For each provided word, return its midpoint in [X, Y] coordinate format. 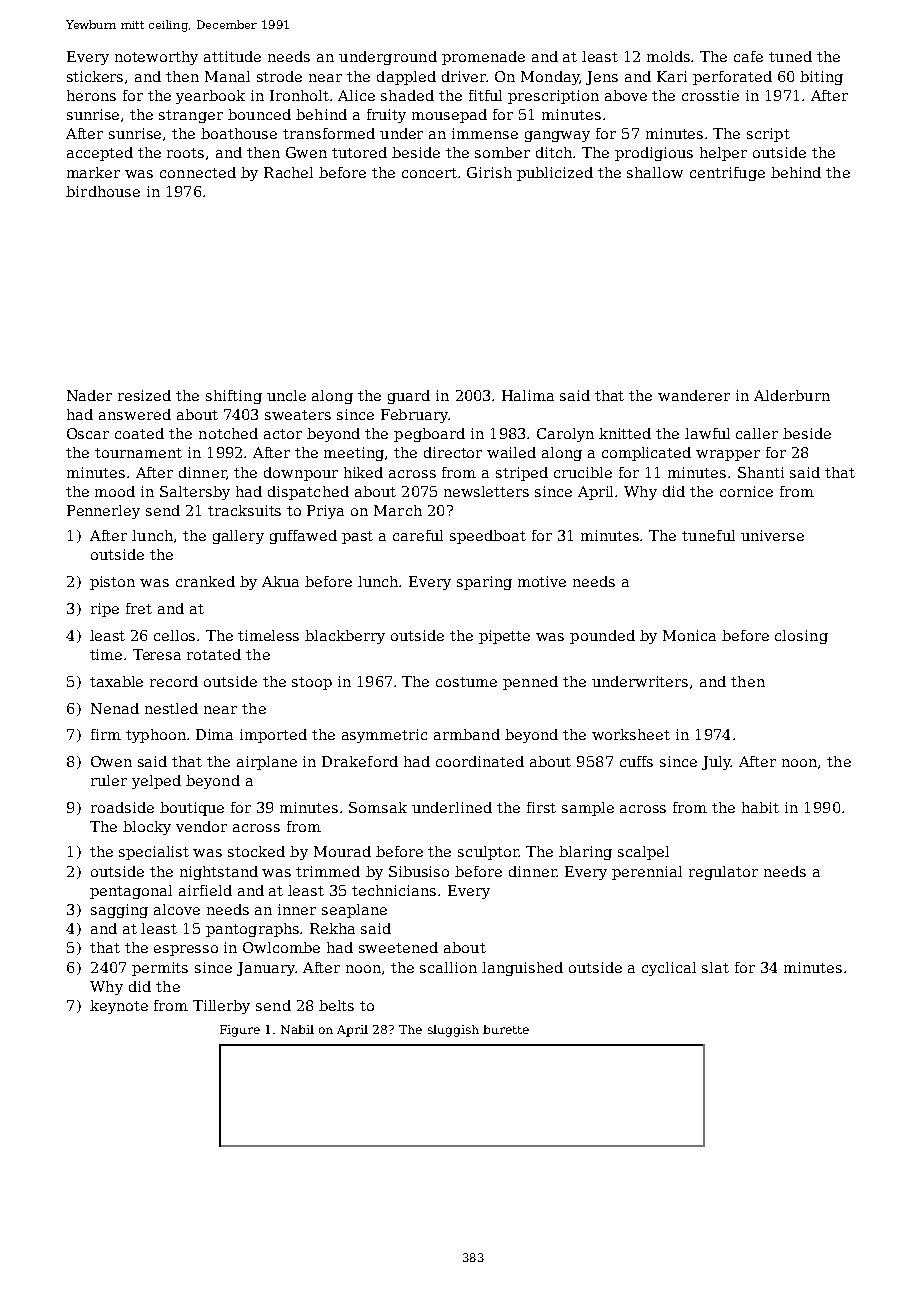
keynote [119, 1007]
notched [228, 433]
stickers [95, 76]
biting [821, 78]
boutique [192, 809]
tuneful [708, 535]
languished [522, 969]
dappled [406, 78]
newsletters [486, 491]
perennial [647, 873]
